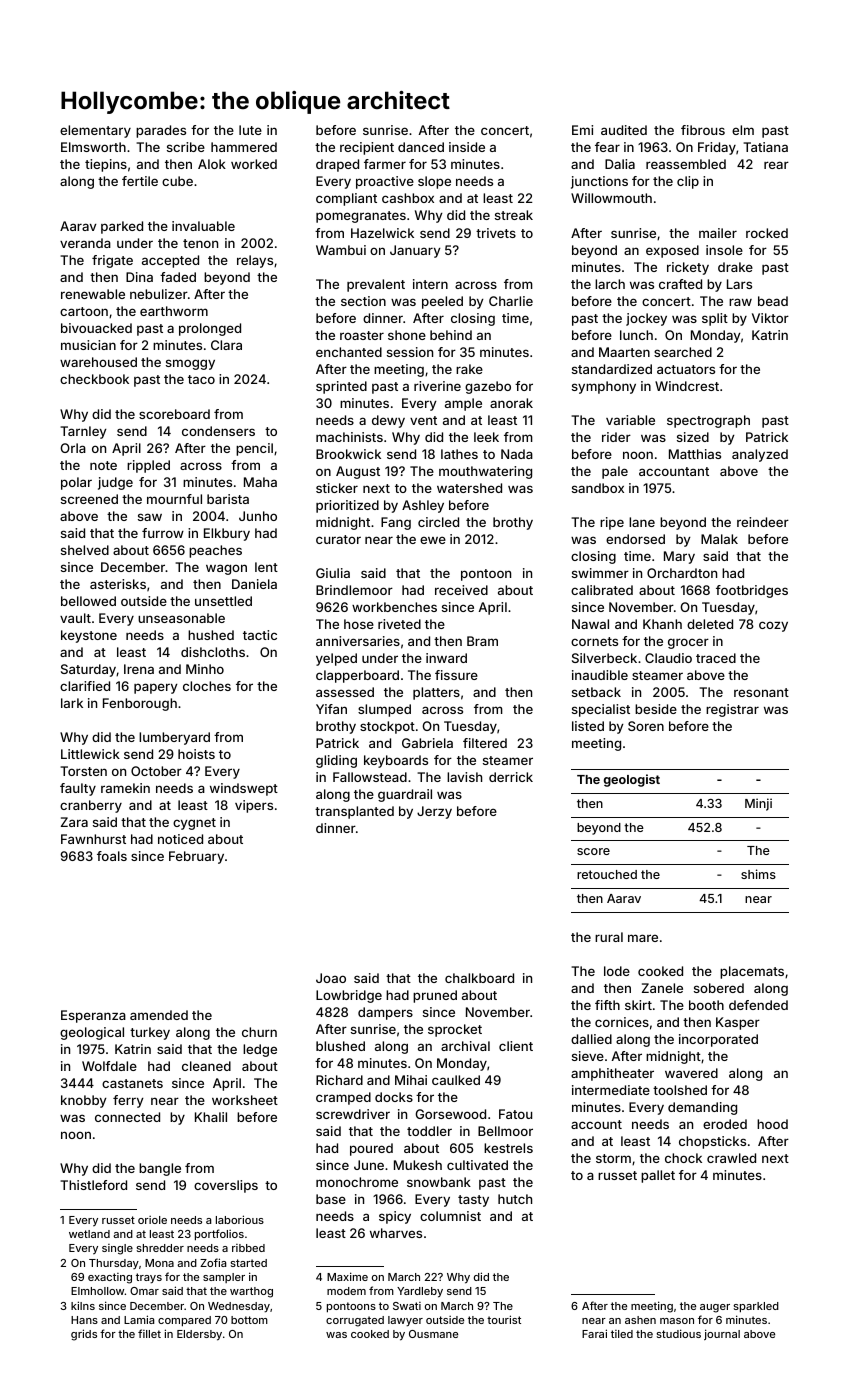  What do you see at coordinates (207, 686) in the screenshot?
I see `cloches` at bounding box center [207, 686].
